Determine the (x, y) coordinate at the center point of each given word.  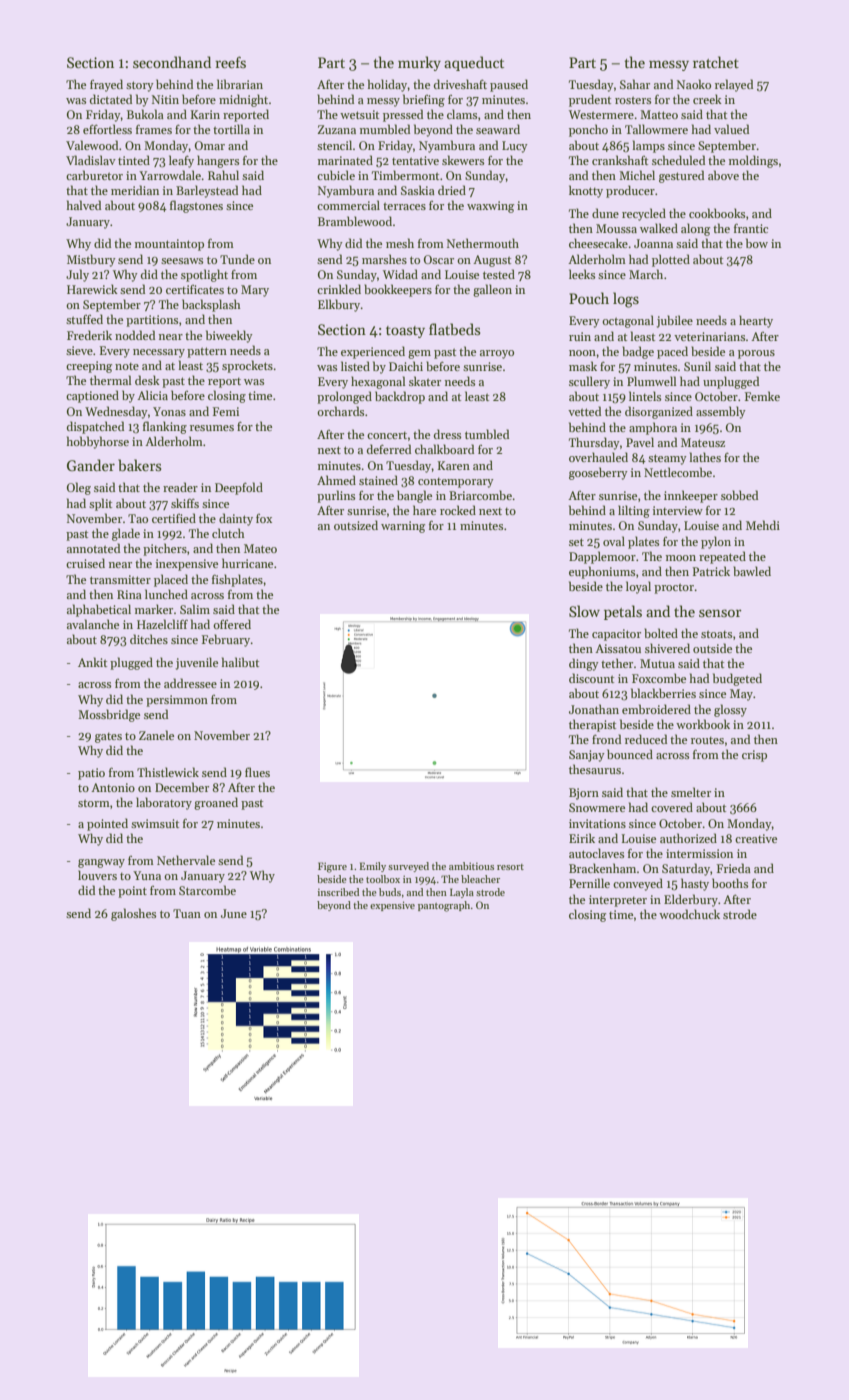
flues (257, 772)
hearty (756, 321)
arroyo (497, 354)
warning (403, 527)
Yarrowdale (170, 175)
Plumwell (652, 381)
